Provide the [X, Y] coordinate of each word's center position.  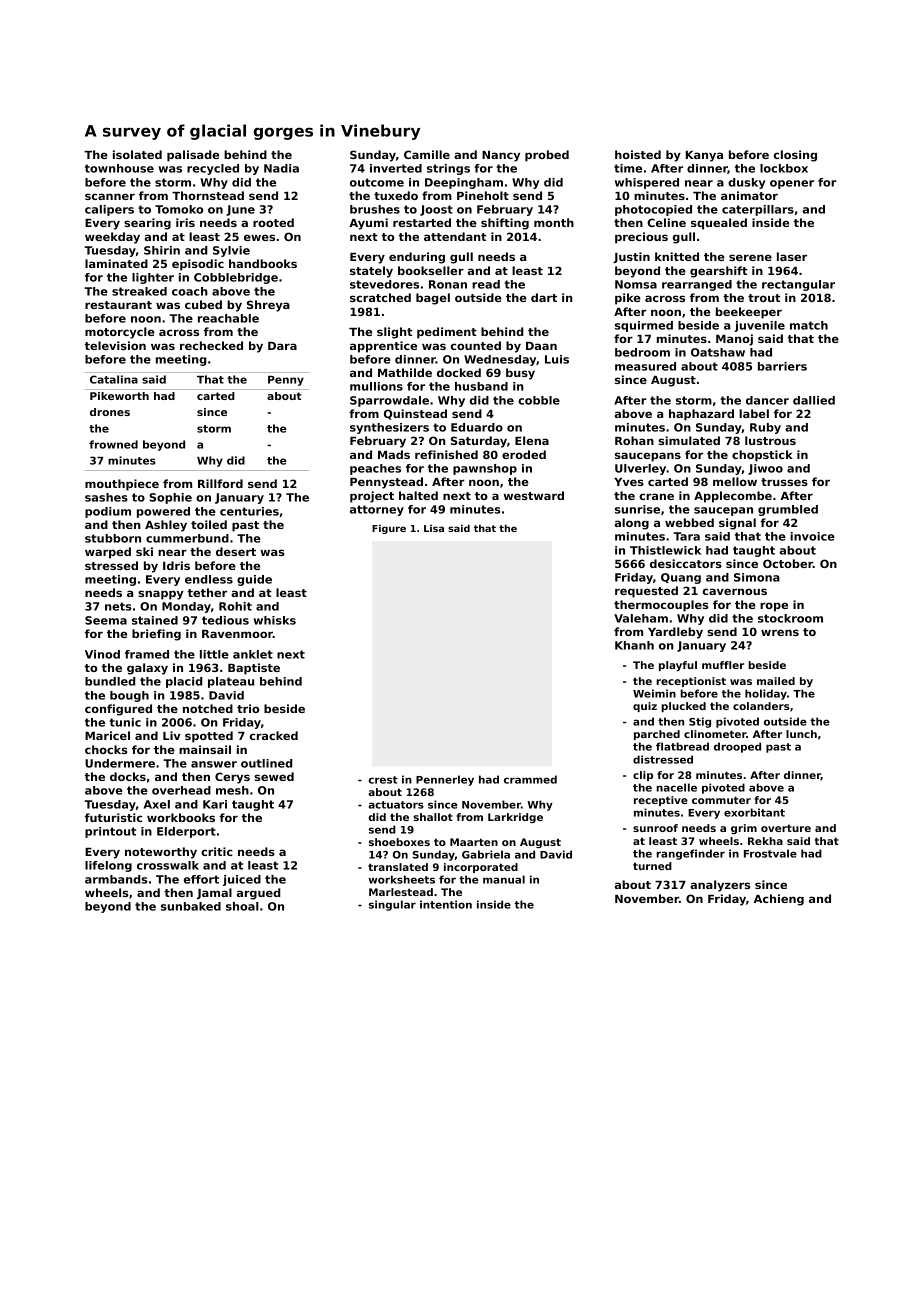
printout [110, 832]
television [115, 345]
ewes [259, 237]
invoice [812, 536]
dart [544, 297]
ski [144, 551]
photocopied [653, 210]
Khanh [634, 645]
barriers [782, 366]
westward [534, 495]
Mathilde [405, 372]
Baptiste [254, 669]
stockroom [790, 618]
